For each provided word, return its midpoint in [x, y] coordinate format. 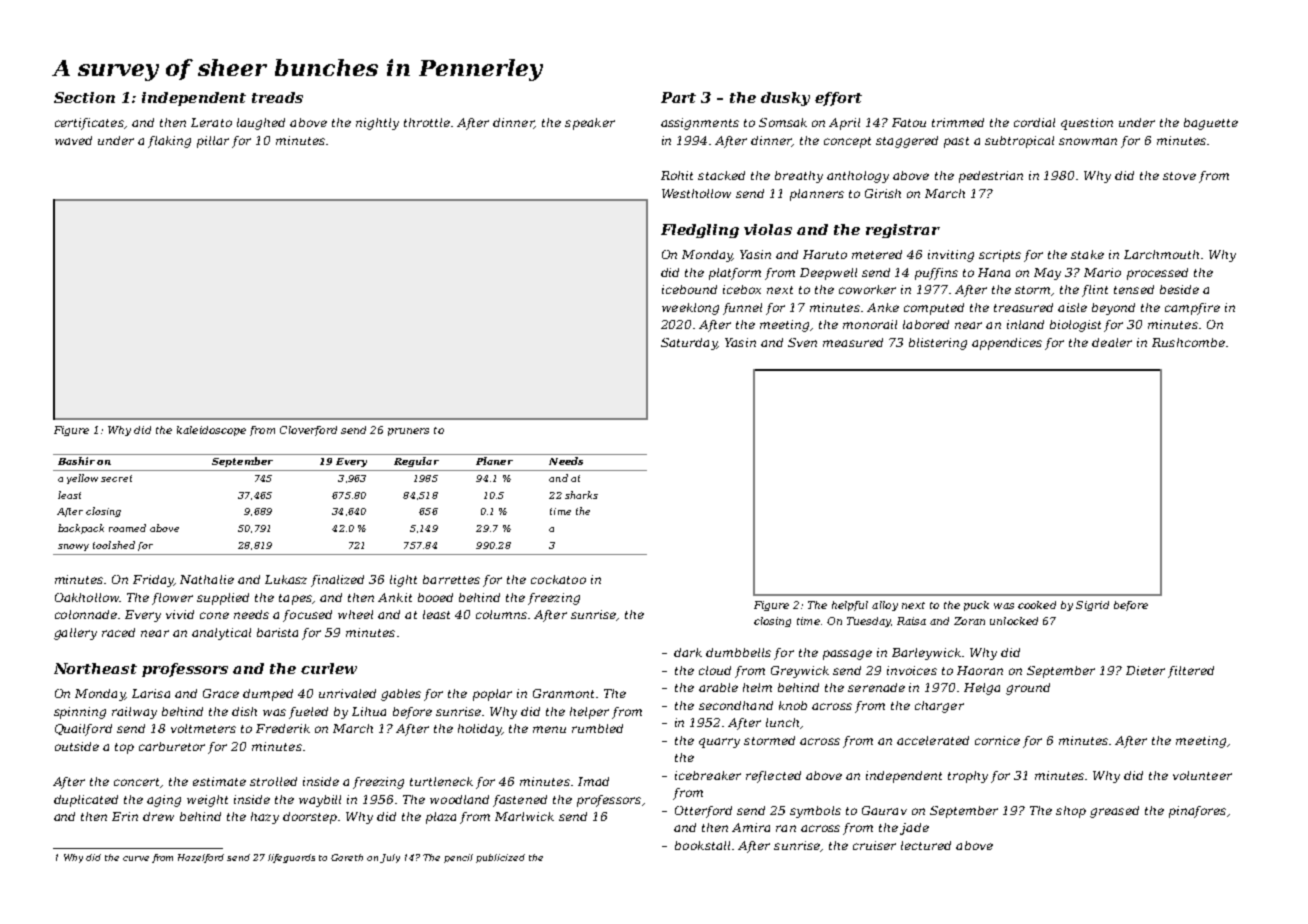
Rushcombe [1188, 342]
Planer [494, 461]
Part [678, 97]
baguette [1211, 124]
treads [277, 97]
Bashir [76, 461]
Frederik [283, 728]
